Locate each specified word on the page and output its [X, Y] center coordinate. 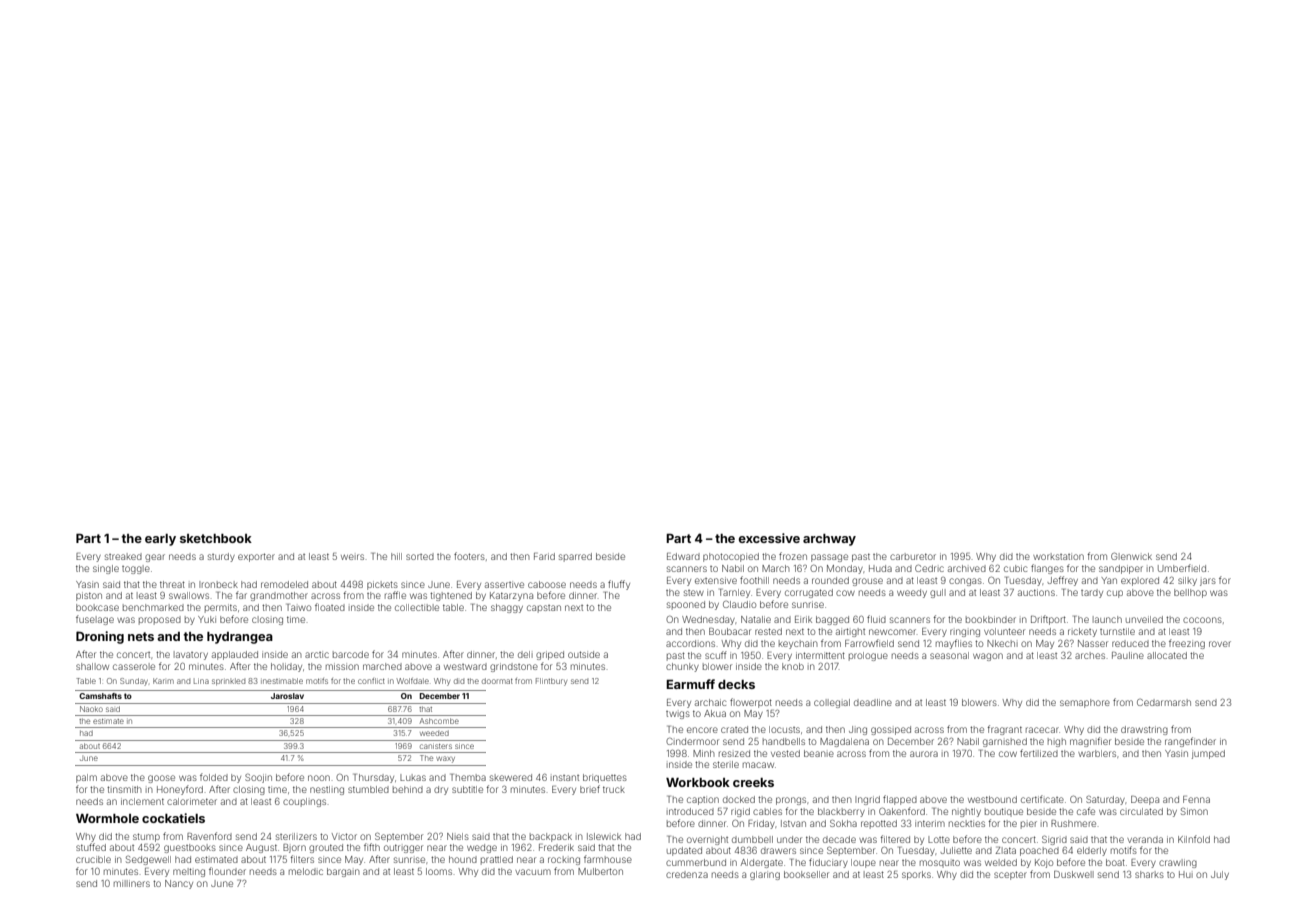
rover [1220, 644]
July [1220, 875]
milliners [132, 883]
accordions [690, 643]
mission [342, 666]
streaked [123, 556]
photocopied [731, 557]
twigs [678, 715]
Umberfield [1182, 568]
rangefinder [1190, 742]
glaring [765, 875]
